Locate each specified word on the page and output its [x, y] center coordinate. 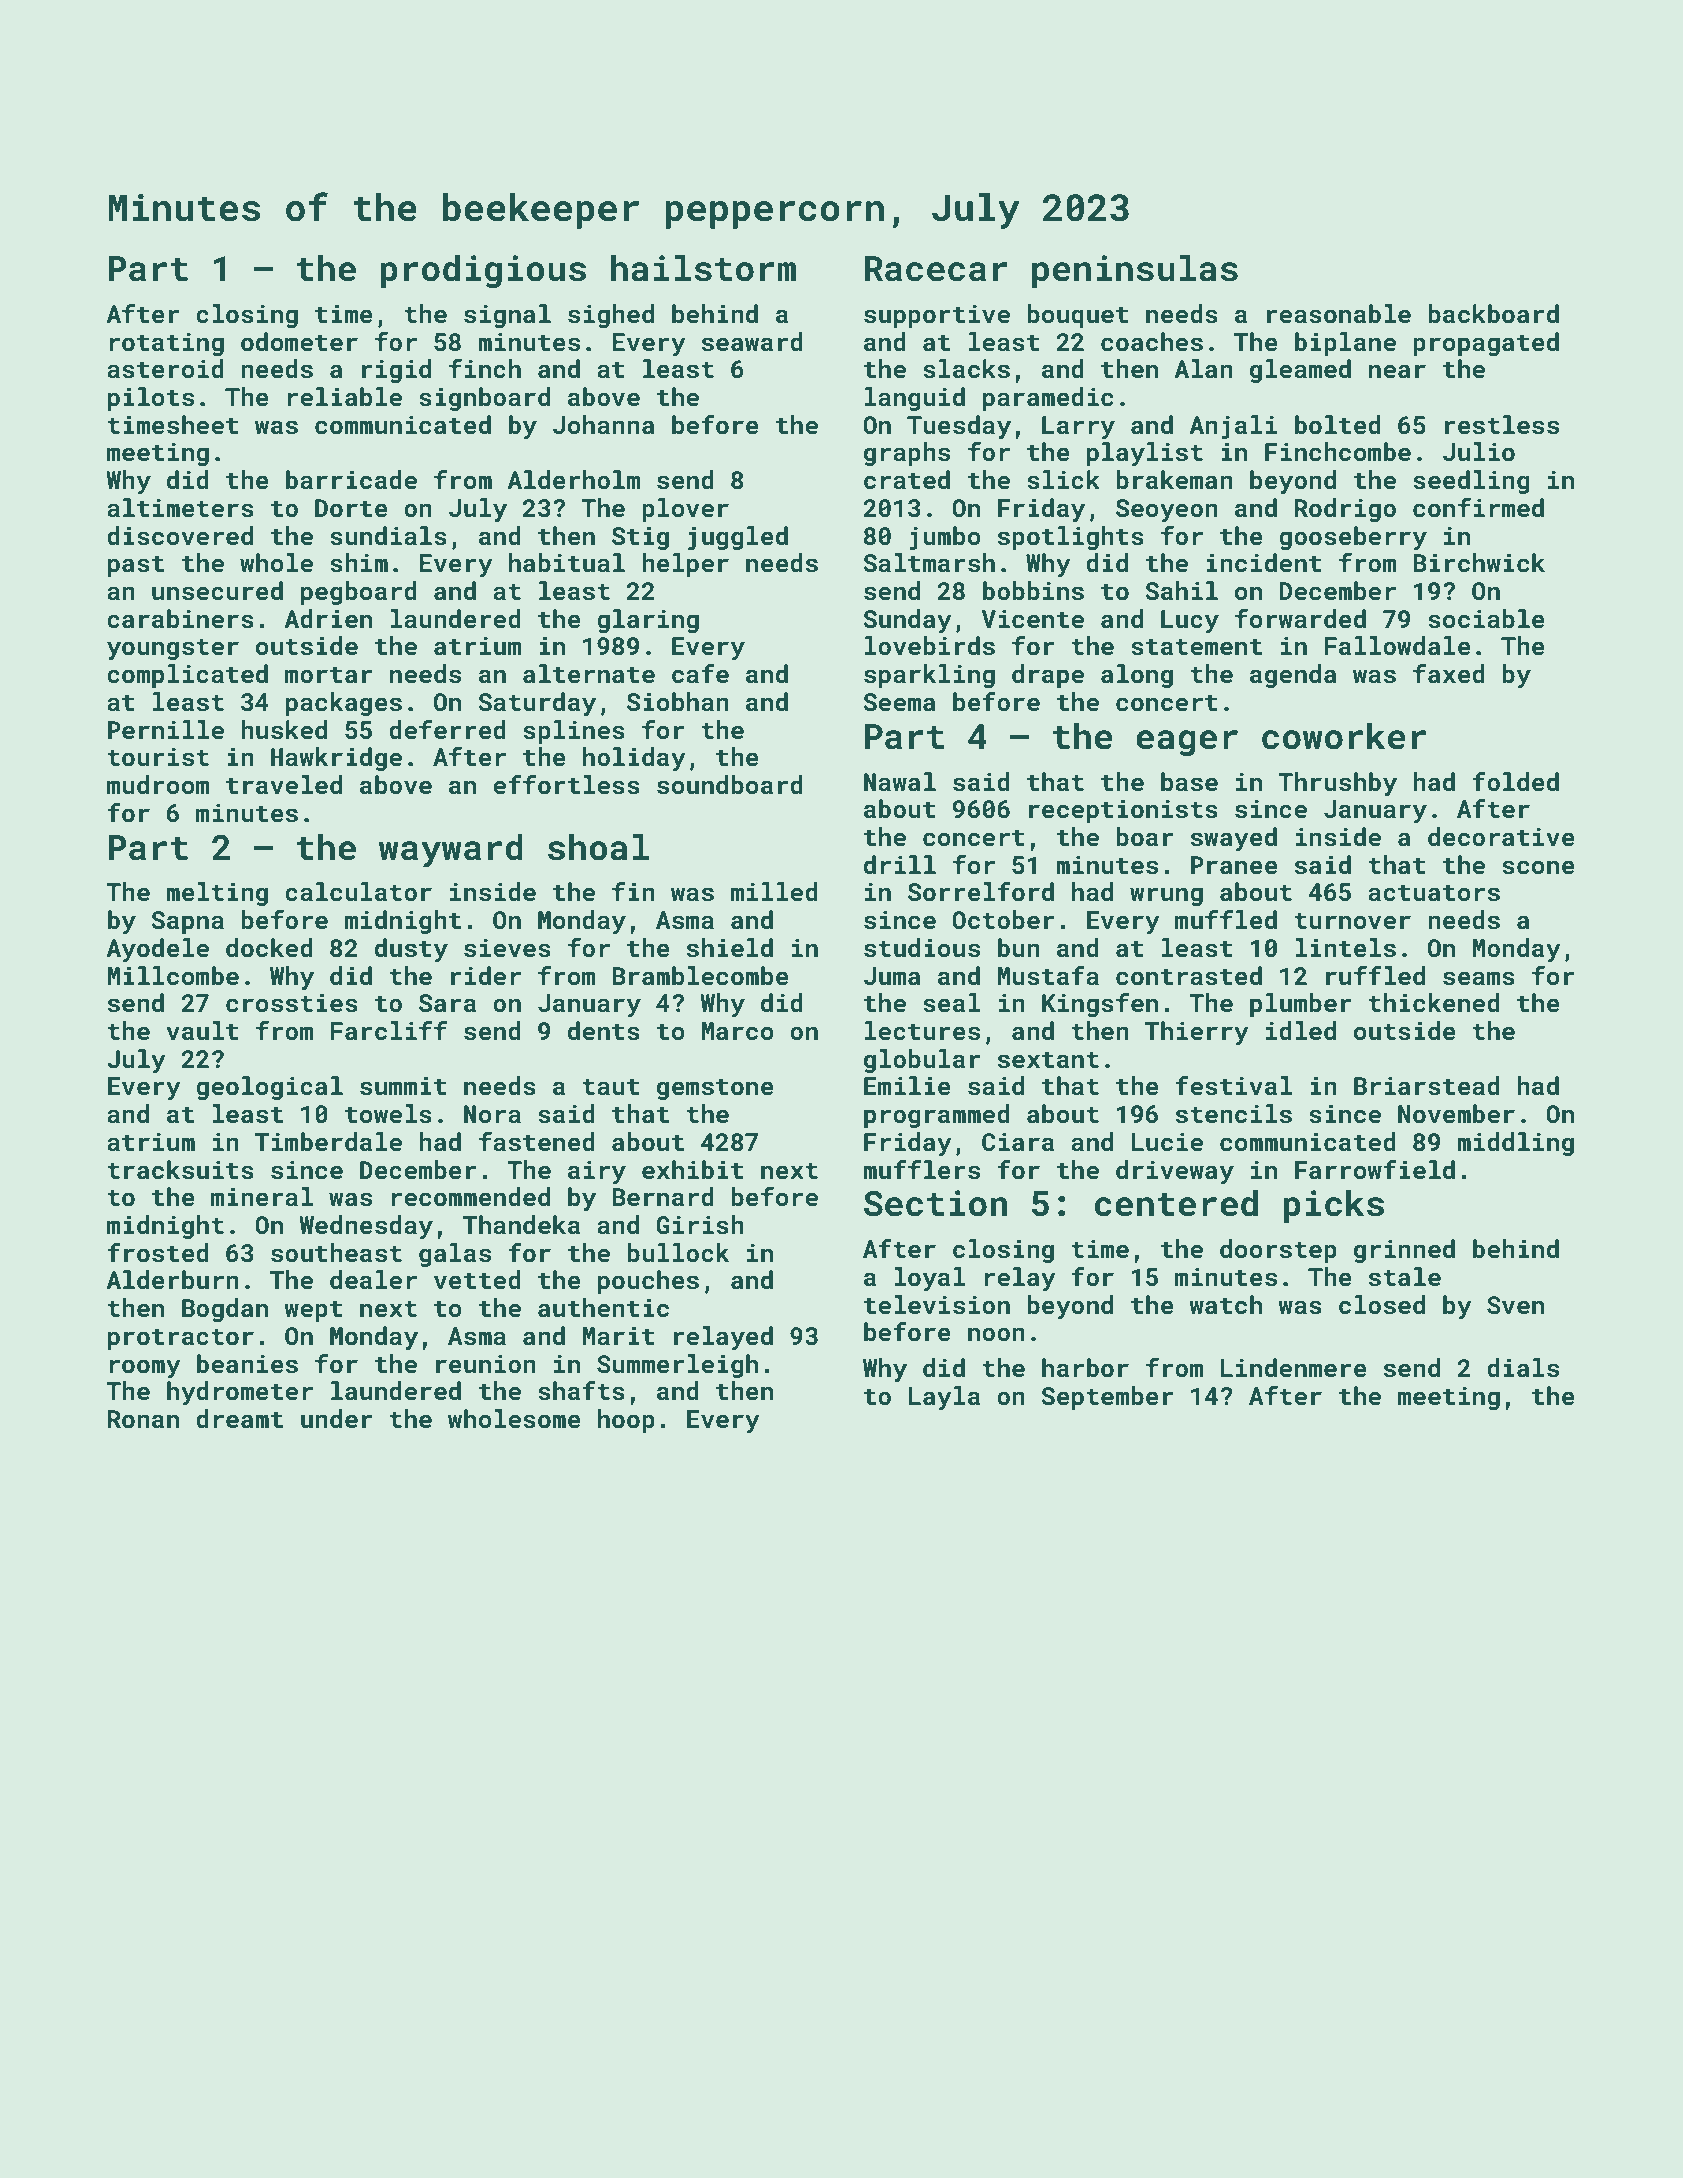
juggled [738, 538]
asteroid [165, 369]
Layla [944, 1398]
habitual [567, 563]
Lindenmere [1293, 1367]
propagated [1486, 344]
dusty [411, 950]
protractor [181, 1339]
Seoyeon [1167, 511]
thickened [1434, 1003]
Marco [738, 1031]
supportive [937, 316]
